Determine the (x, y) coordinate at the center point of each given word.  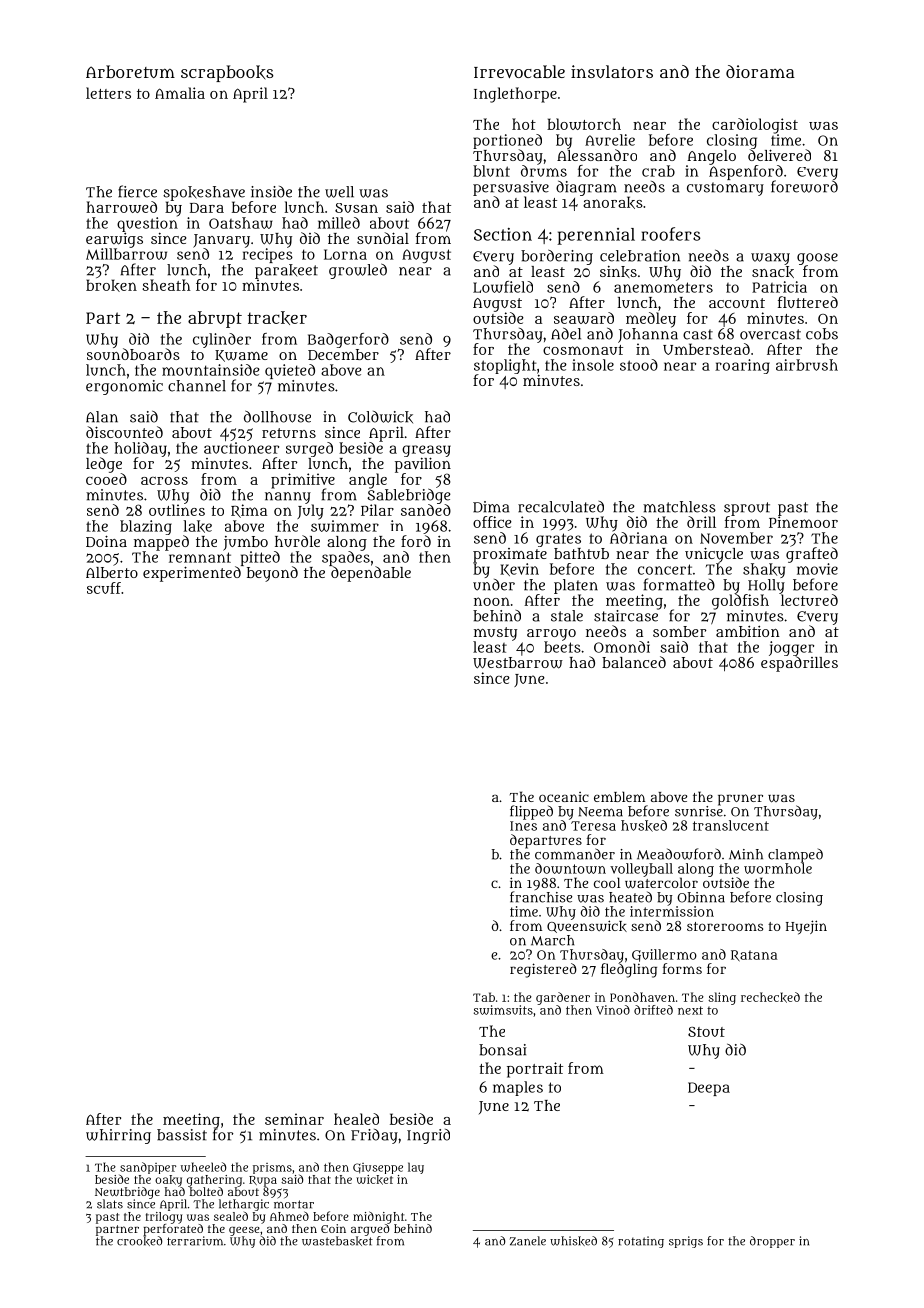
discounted (124, 432)
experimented (192, 574)
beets (562, 647)
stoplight (505, 366)
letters (108, 93)
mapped (161, 543)
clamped (795, 856)
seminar (294, 1119)
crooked (140, 1241)
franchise (541, 897)
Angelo (711, 157)
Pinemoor (803, 522)
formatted (679, 584)
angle (368, 481)
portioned (507, 141)
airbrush (807, 365)
